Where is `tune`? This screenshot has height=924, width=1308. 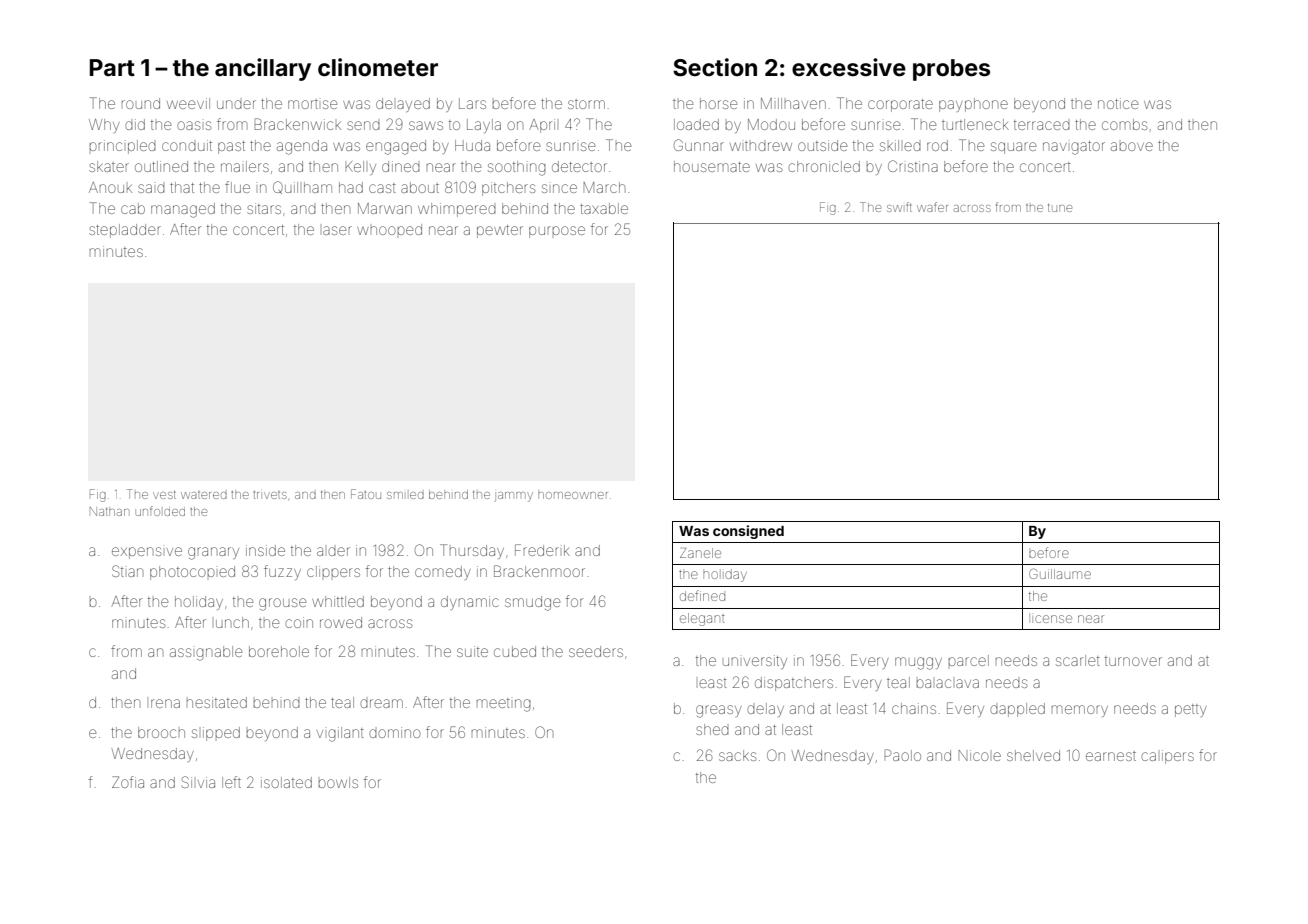 tune is located at coordinates (1060, 208).
